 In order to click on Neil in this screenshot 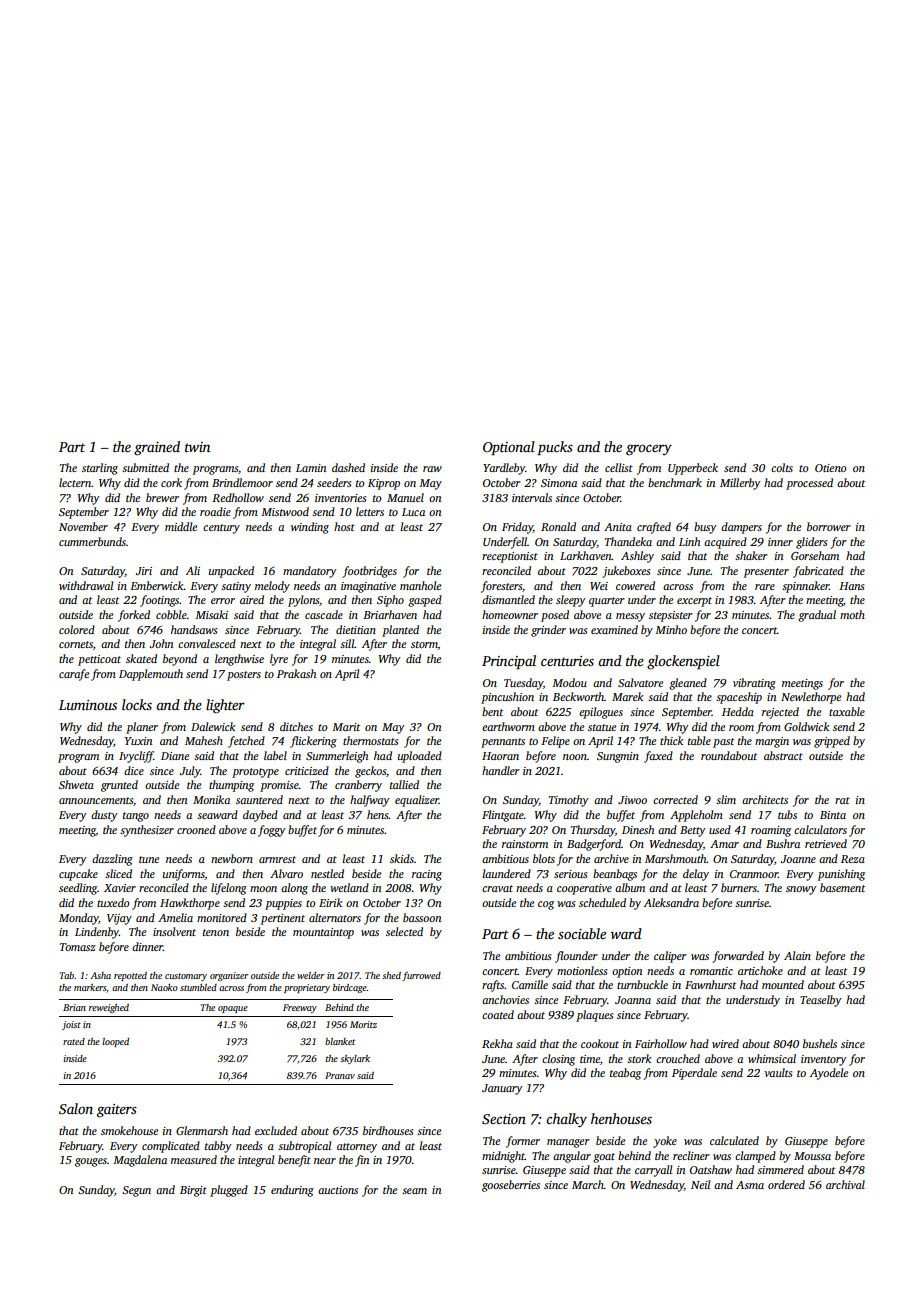, I will do `click(700, 1184)`.
